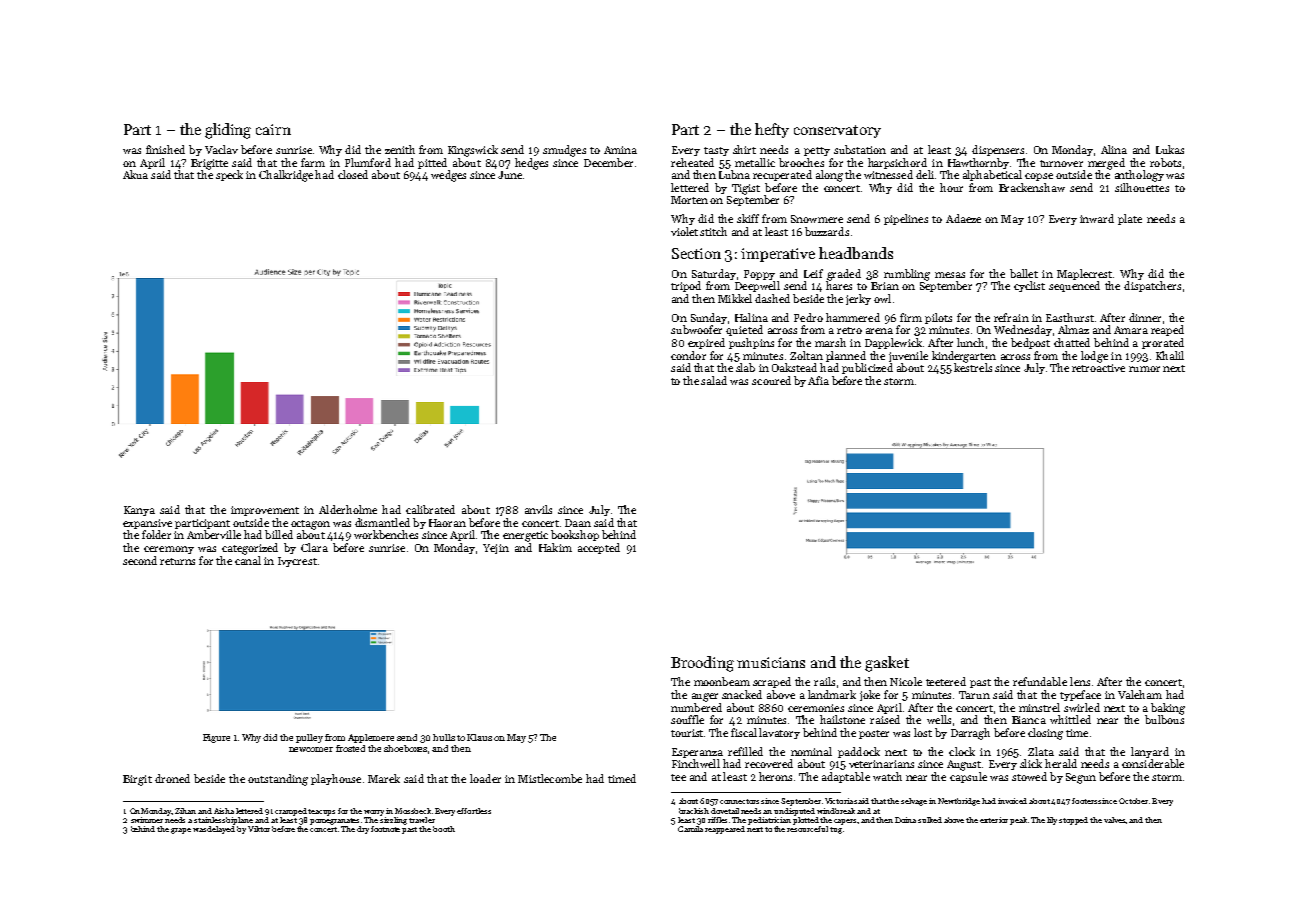  What do you see at coordinates (473, 151) in the page?
I see `Kingswick` at bounding box center [473, 151].
